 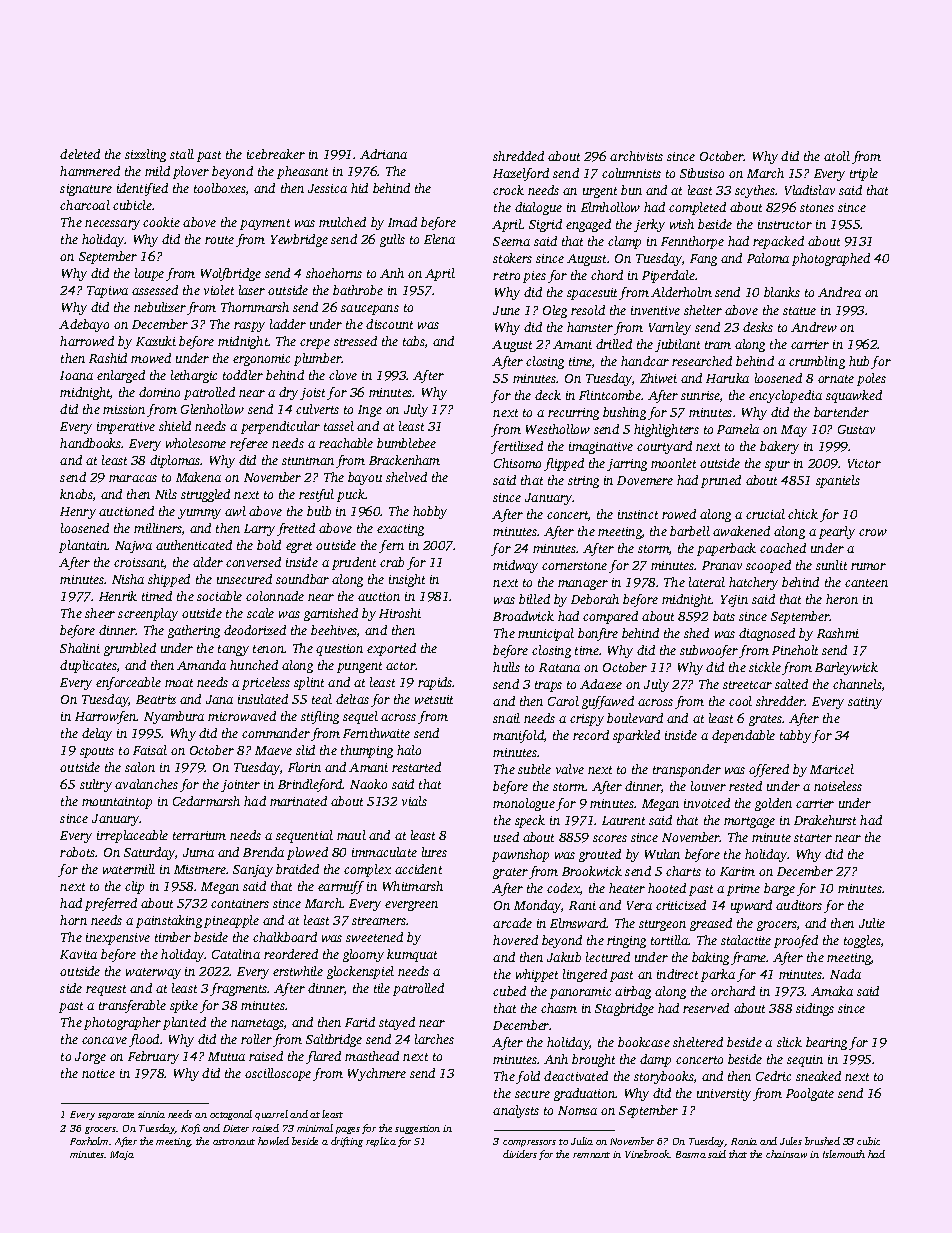 What do you see at coordinates (737, 871) in the screenshot?
I see `Karim` at bounding box center [737, 871].
